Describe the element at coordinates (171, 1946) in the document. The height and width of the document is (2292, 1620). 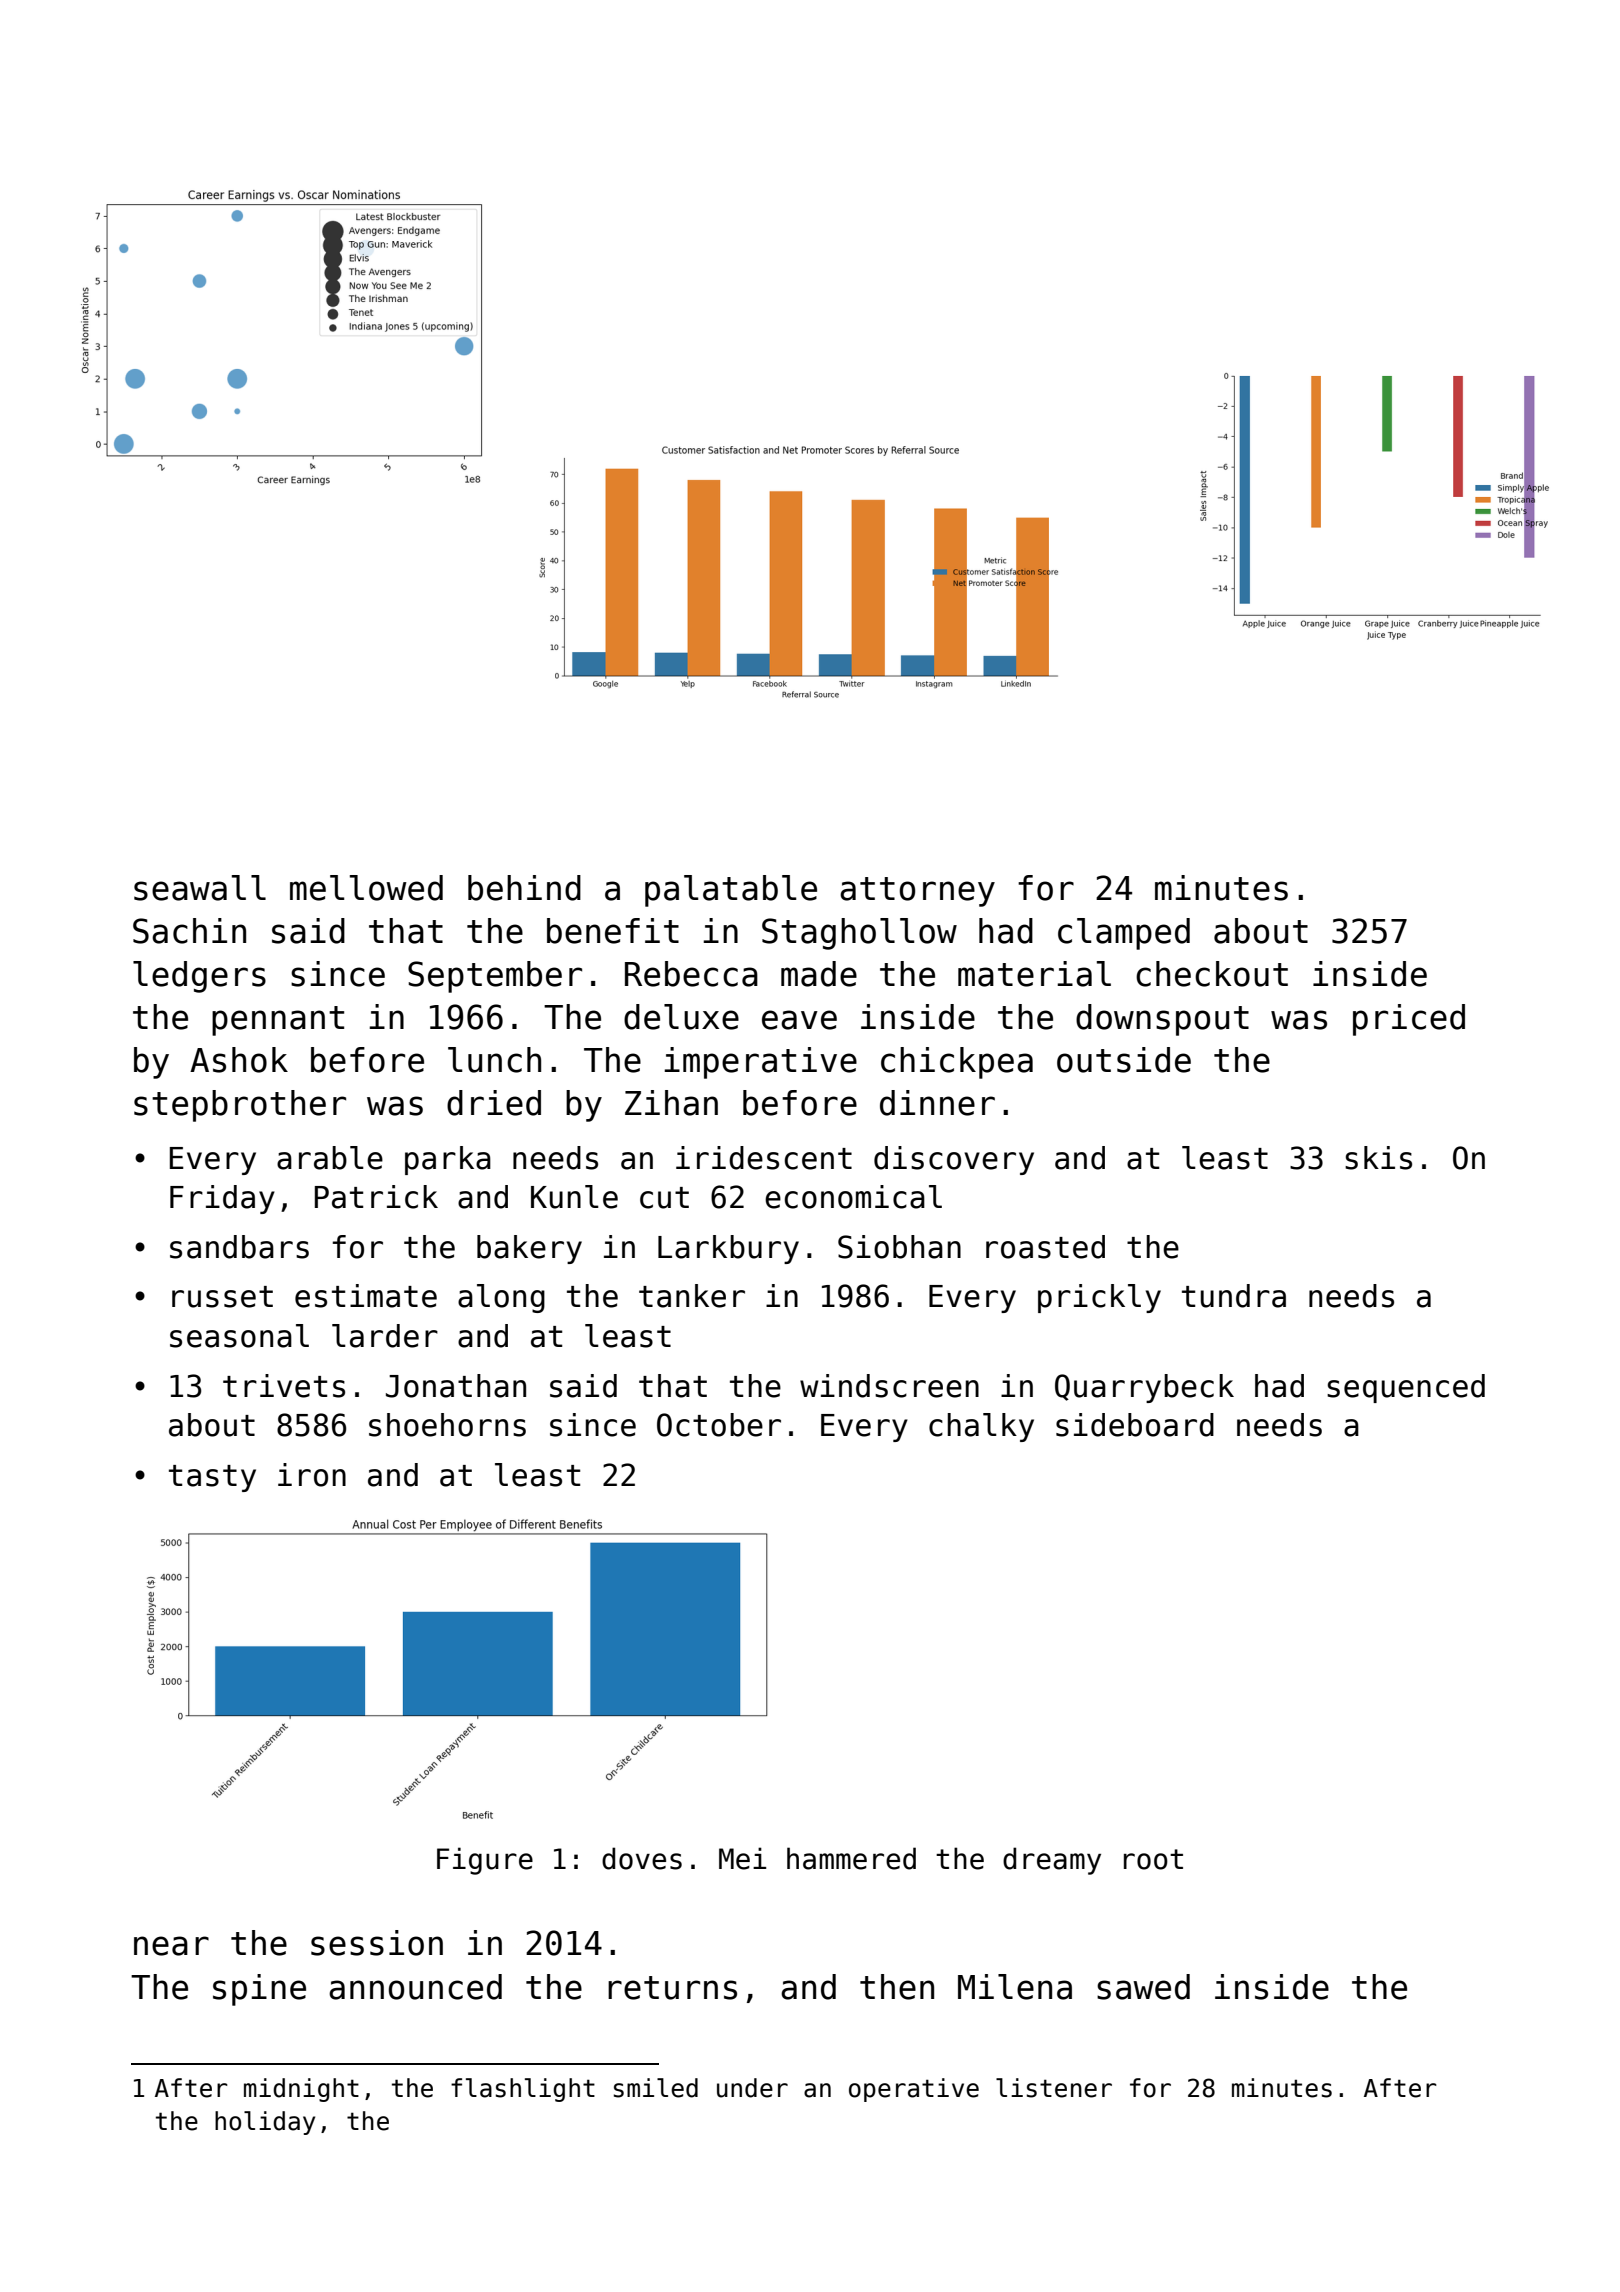
I see `near` at that location.
